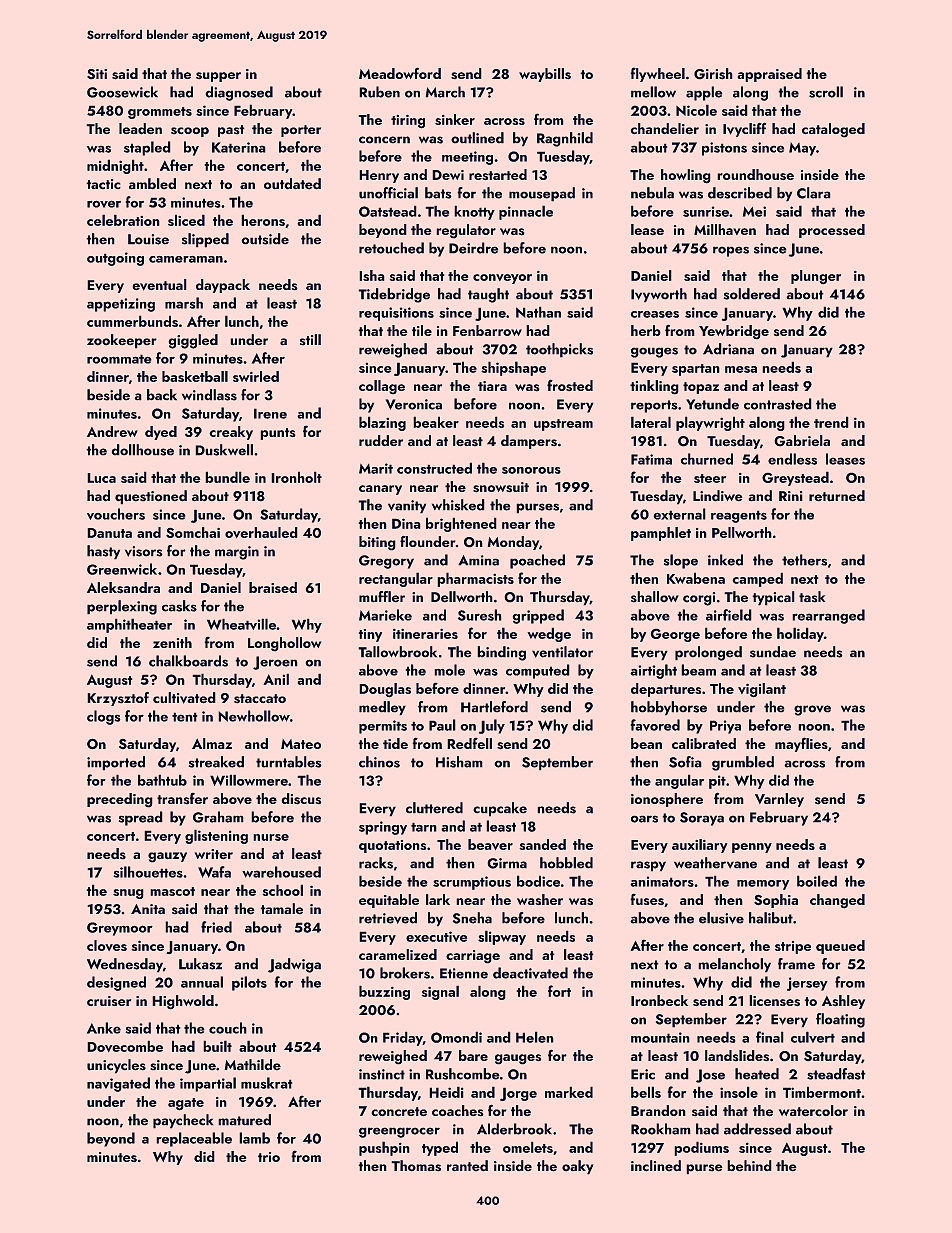 This page has height=1233, width=952. I want to click on trio, so click(269, 1157).
